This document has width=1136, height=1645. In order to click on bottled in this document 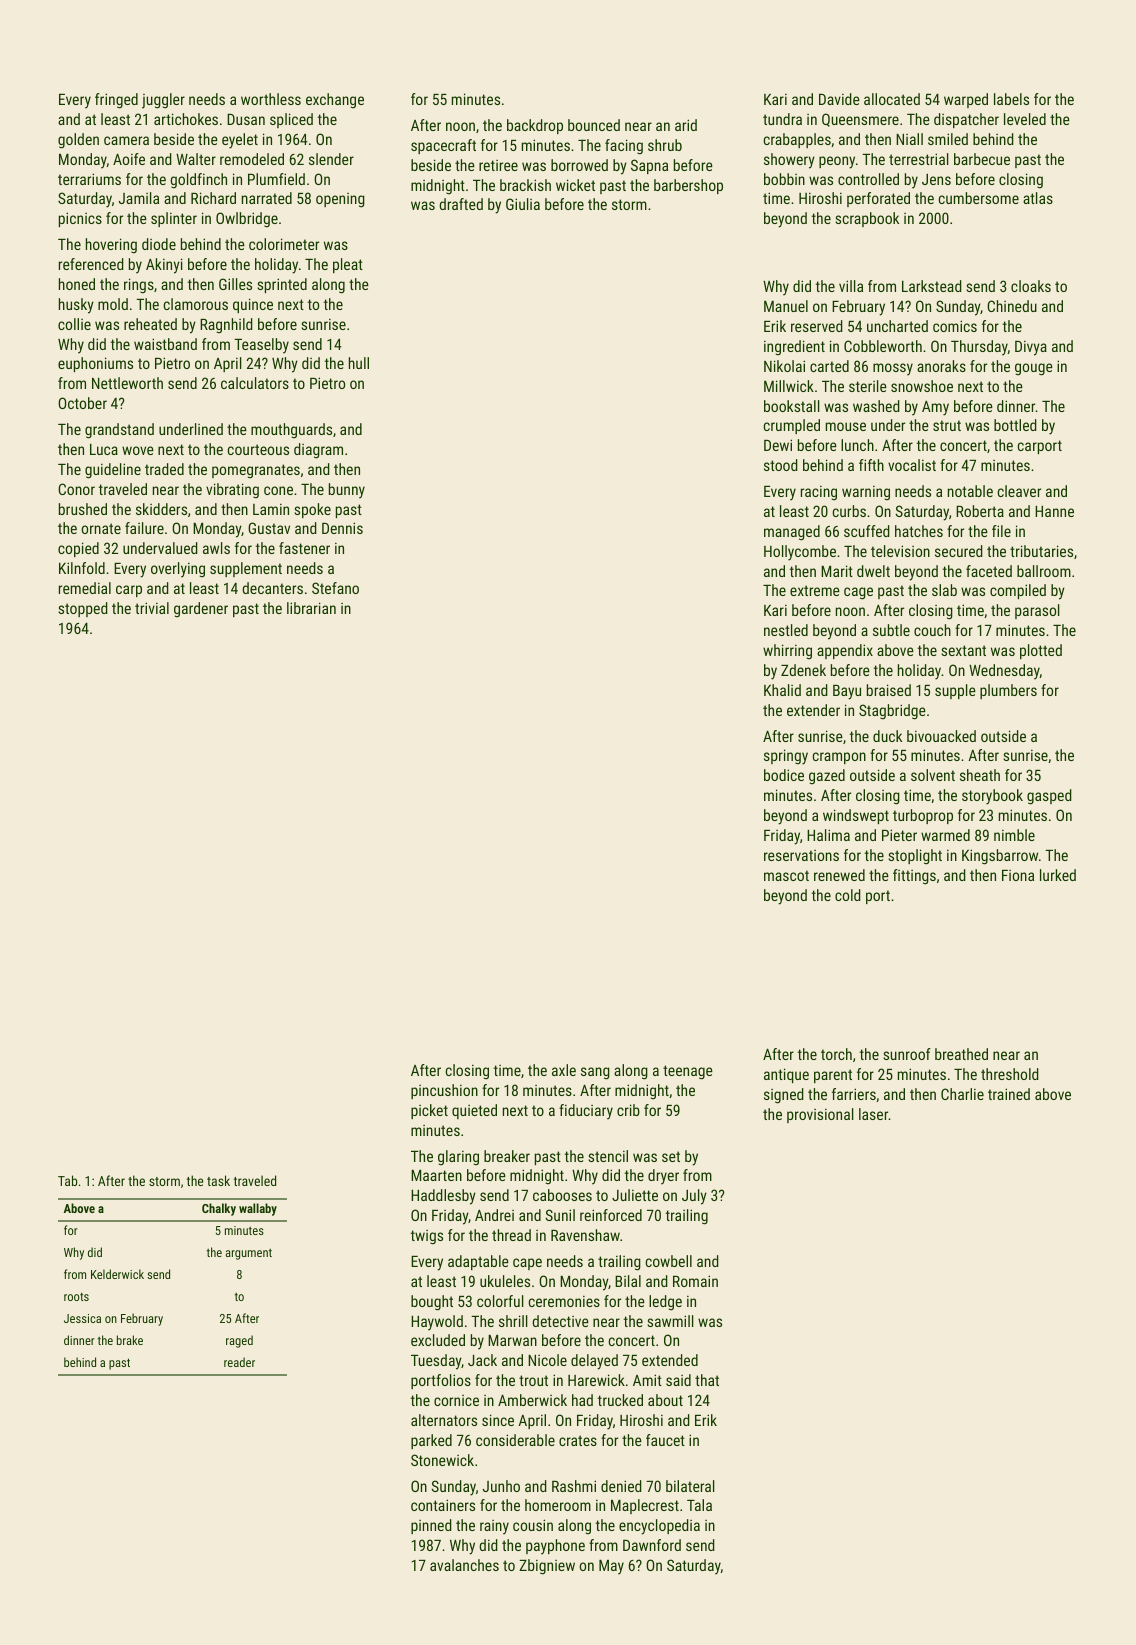, I will do `click(1015, 425)`.
